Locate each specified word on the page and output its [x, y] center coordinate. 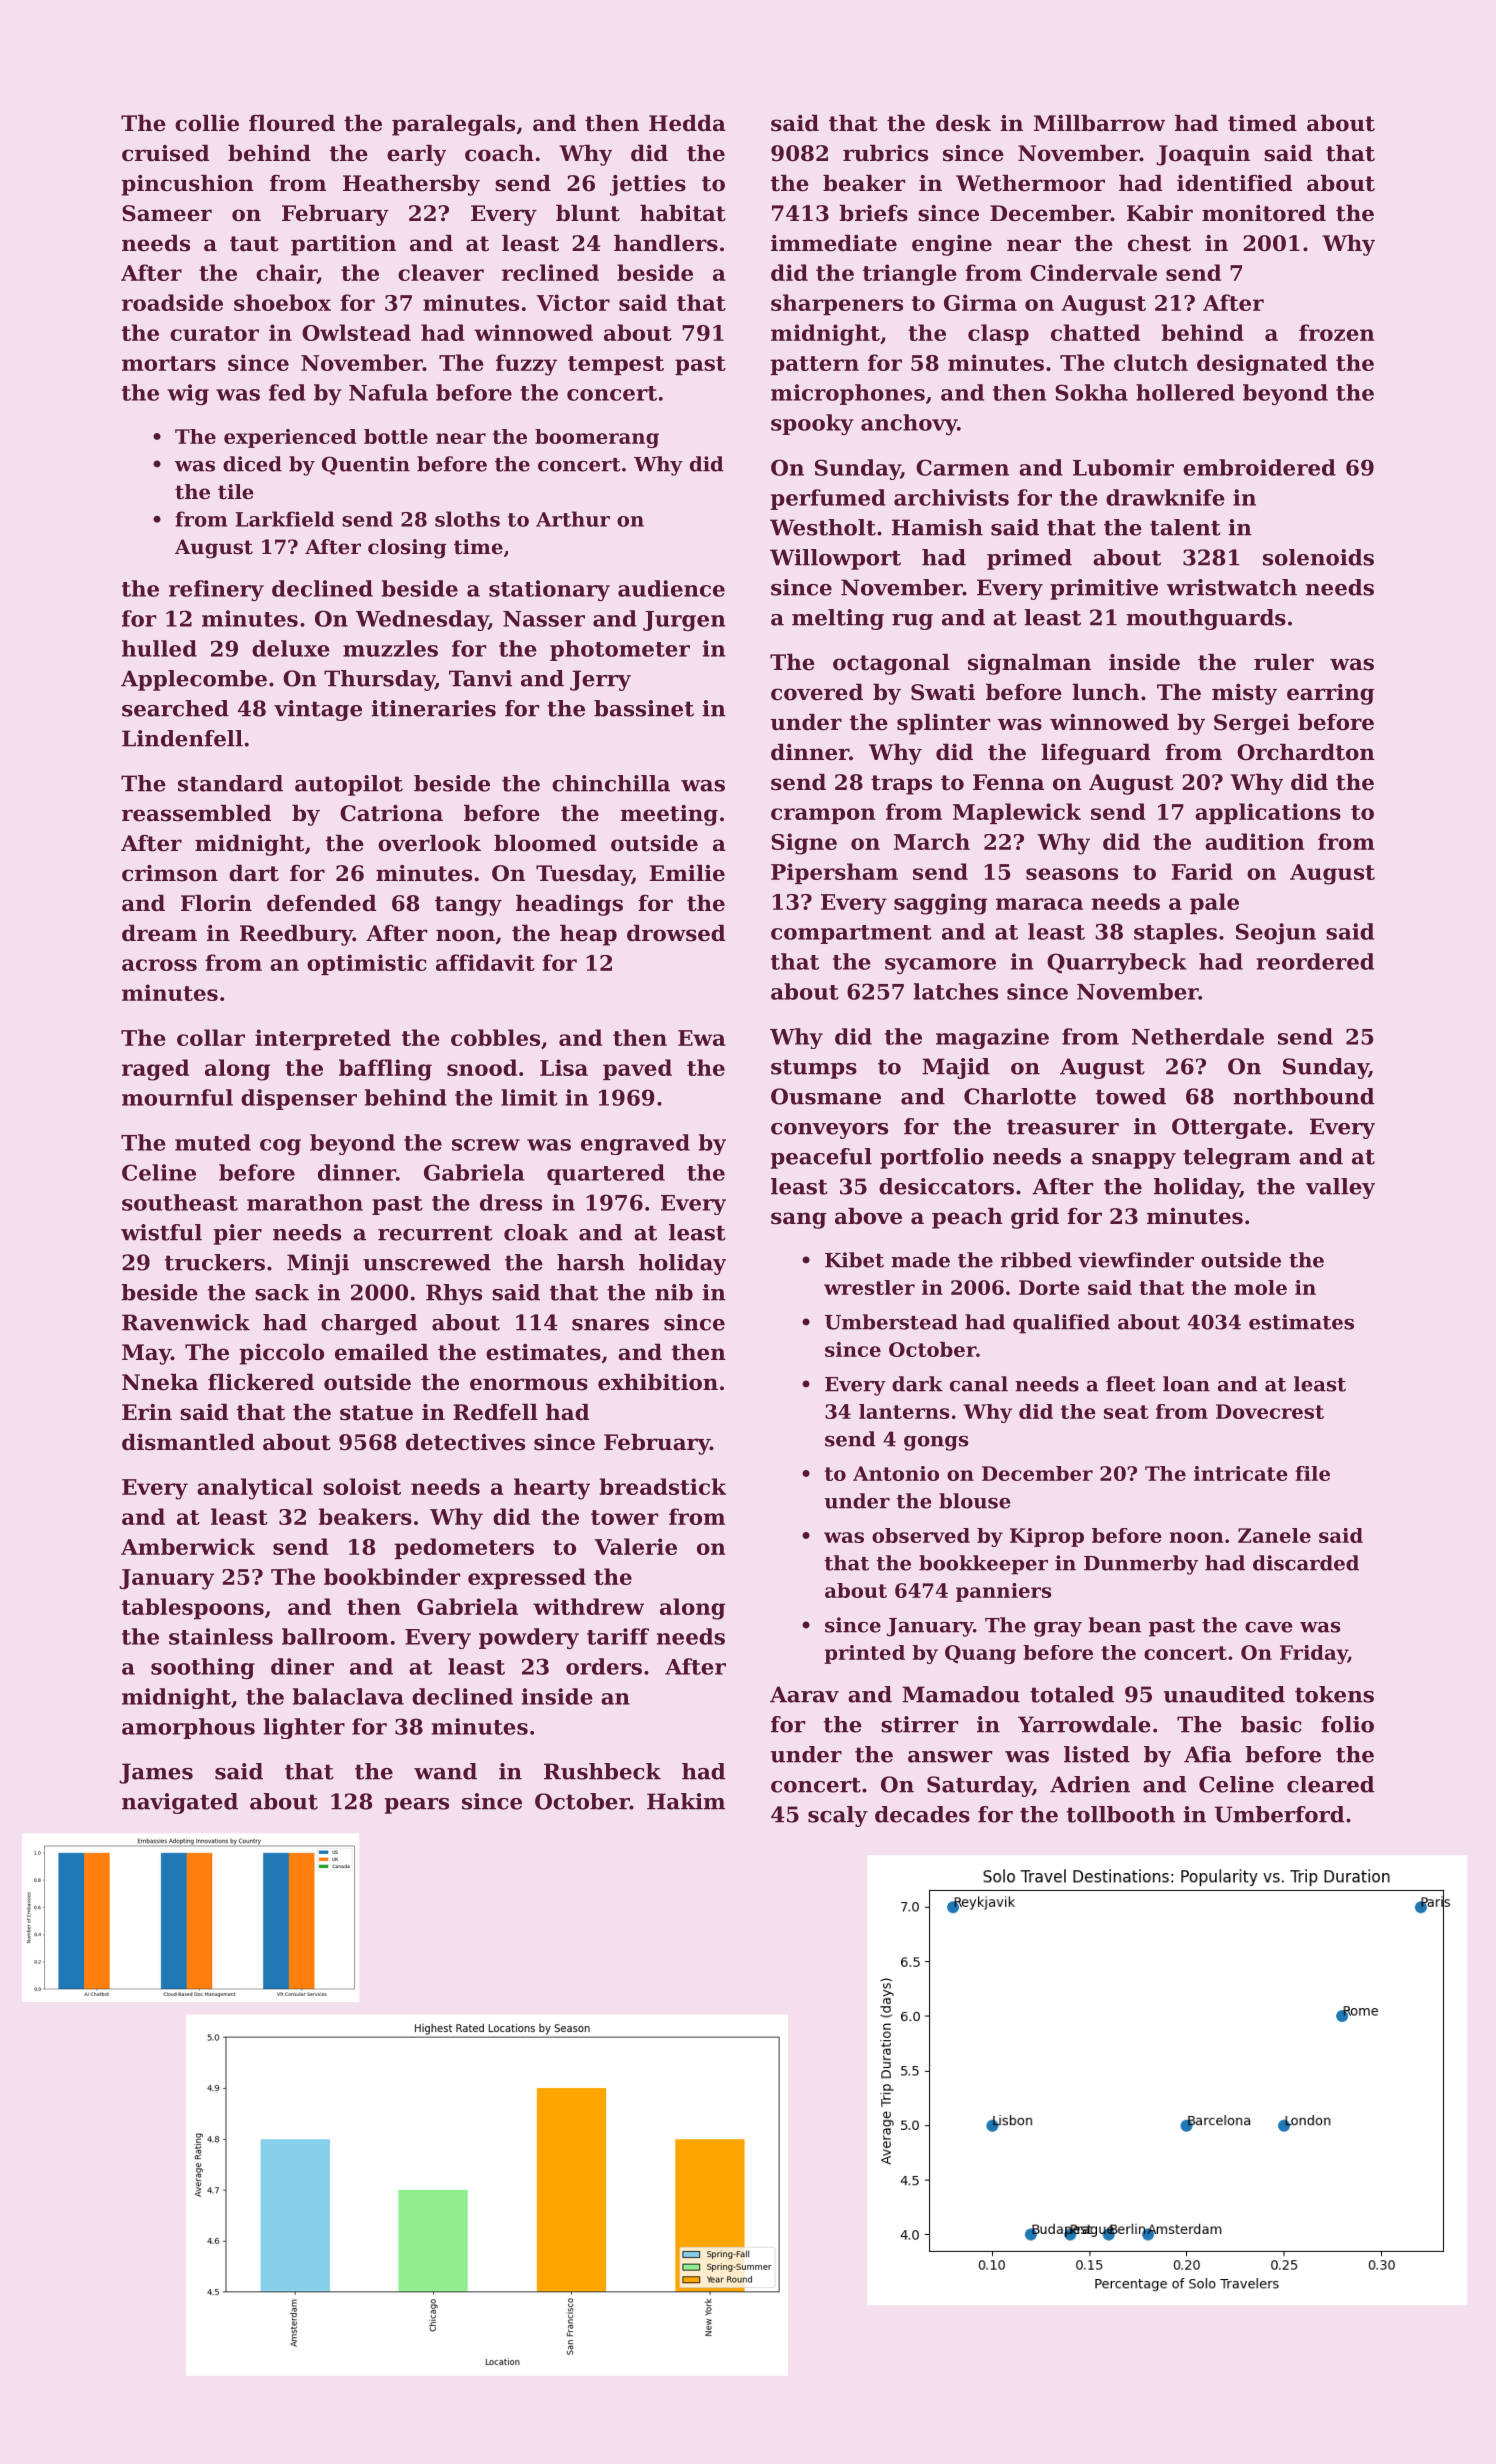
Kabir [1160, 213]
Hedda [687, 123]
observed [921, 1535]
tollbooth [1121, 1814]
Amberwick [188, 1546]
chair [286, 273]
